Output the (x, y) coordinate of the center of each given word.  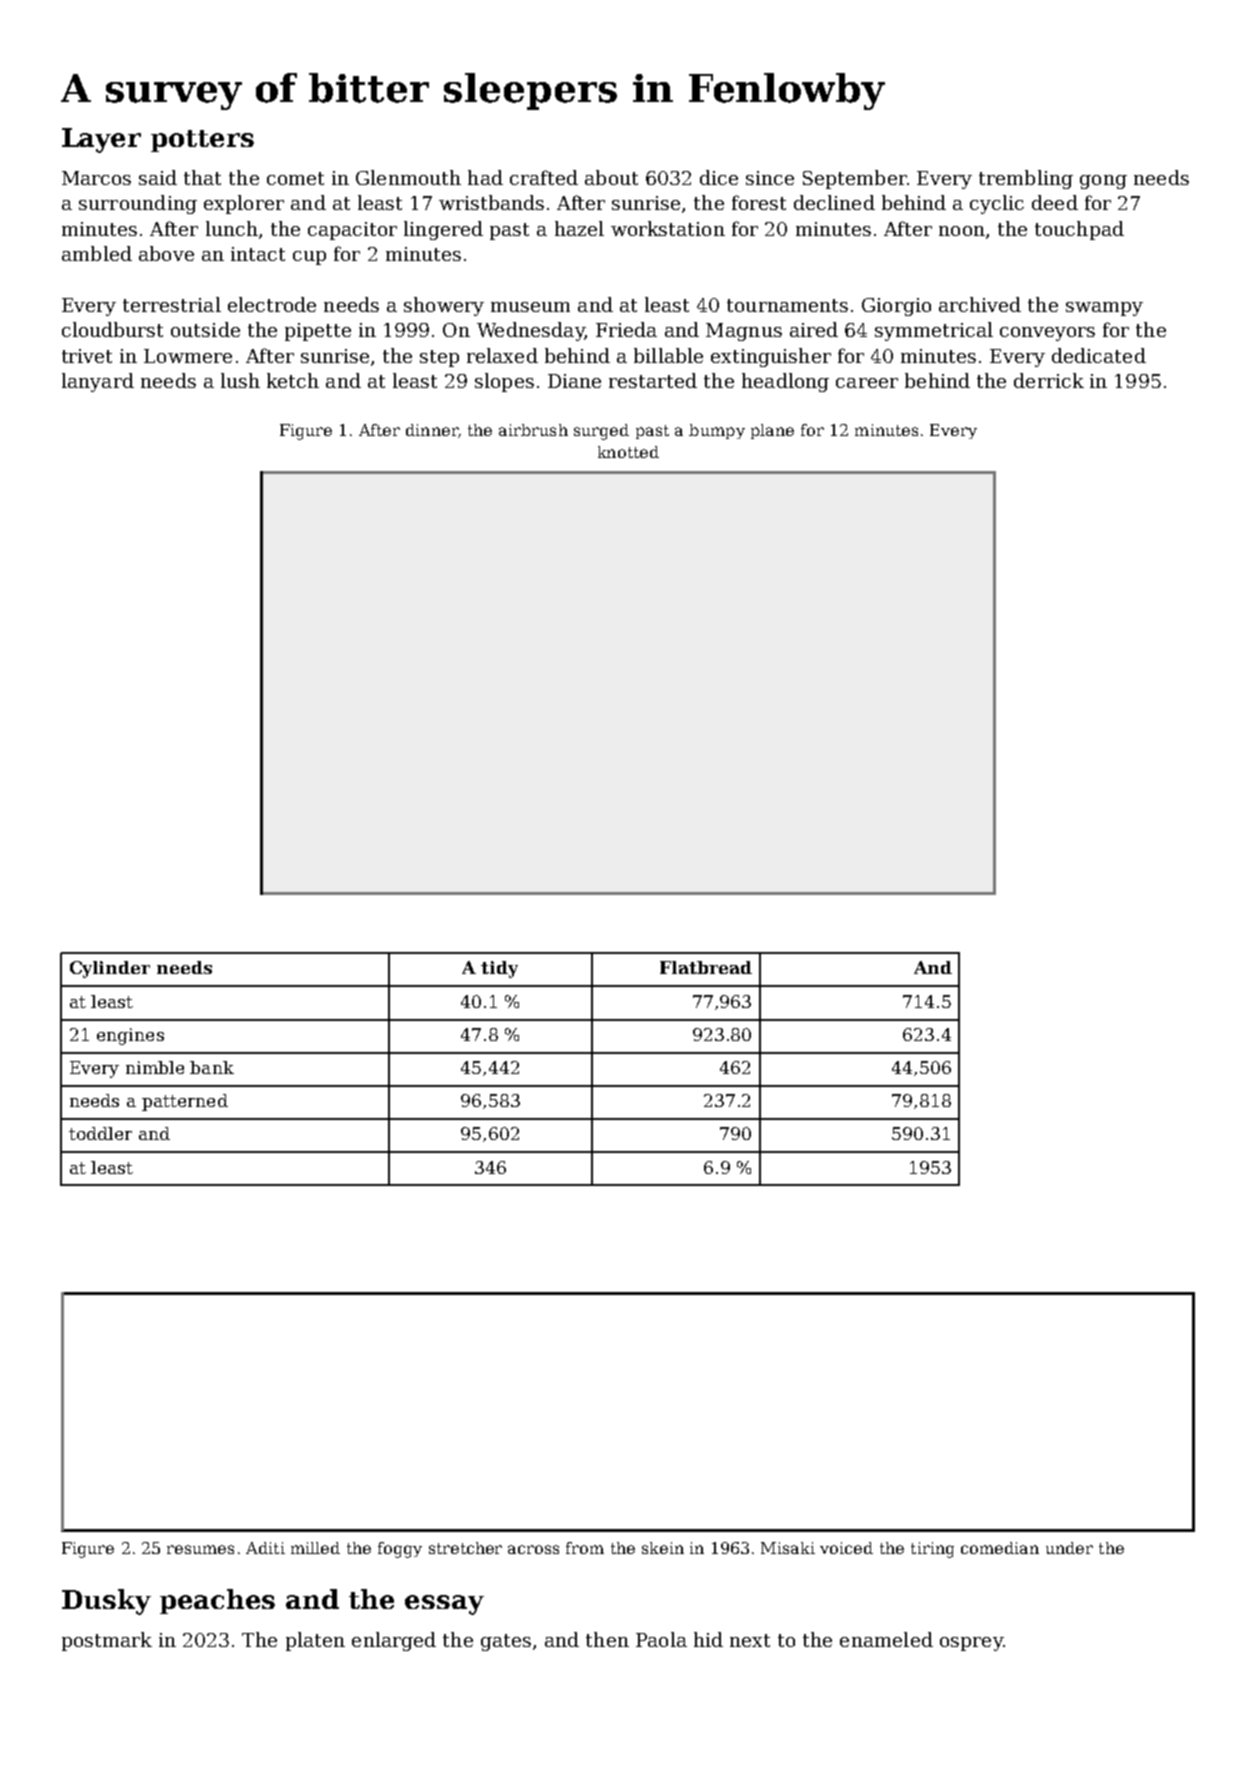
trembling (1026, 179)
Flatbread (706, 967)
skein (663, 1548)
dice (719, 177)
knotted (628, 452)
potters (202, 141)
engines (130, 1036)
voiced (846, 1548)
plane (772, 431)
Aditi (265, 1548)
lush (240, 380)
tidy (499, 969)
